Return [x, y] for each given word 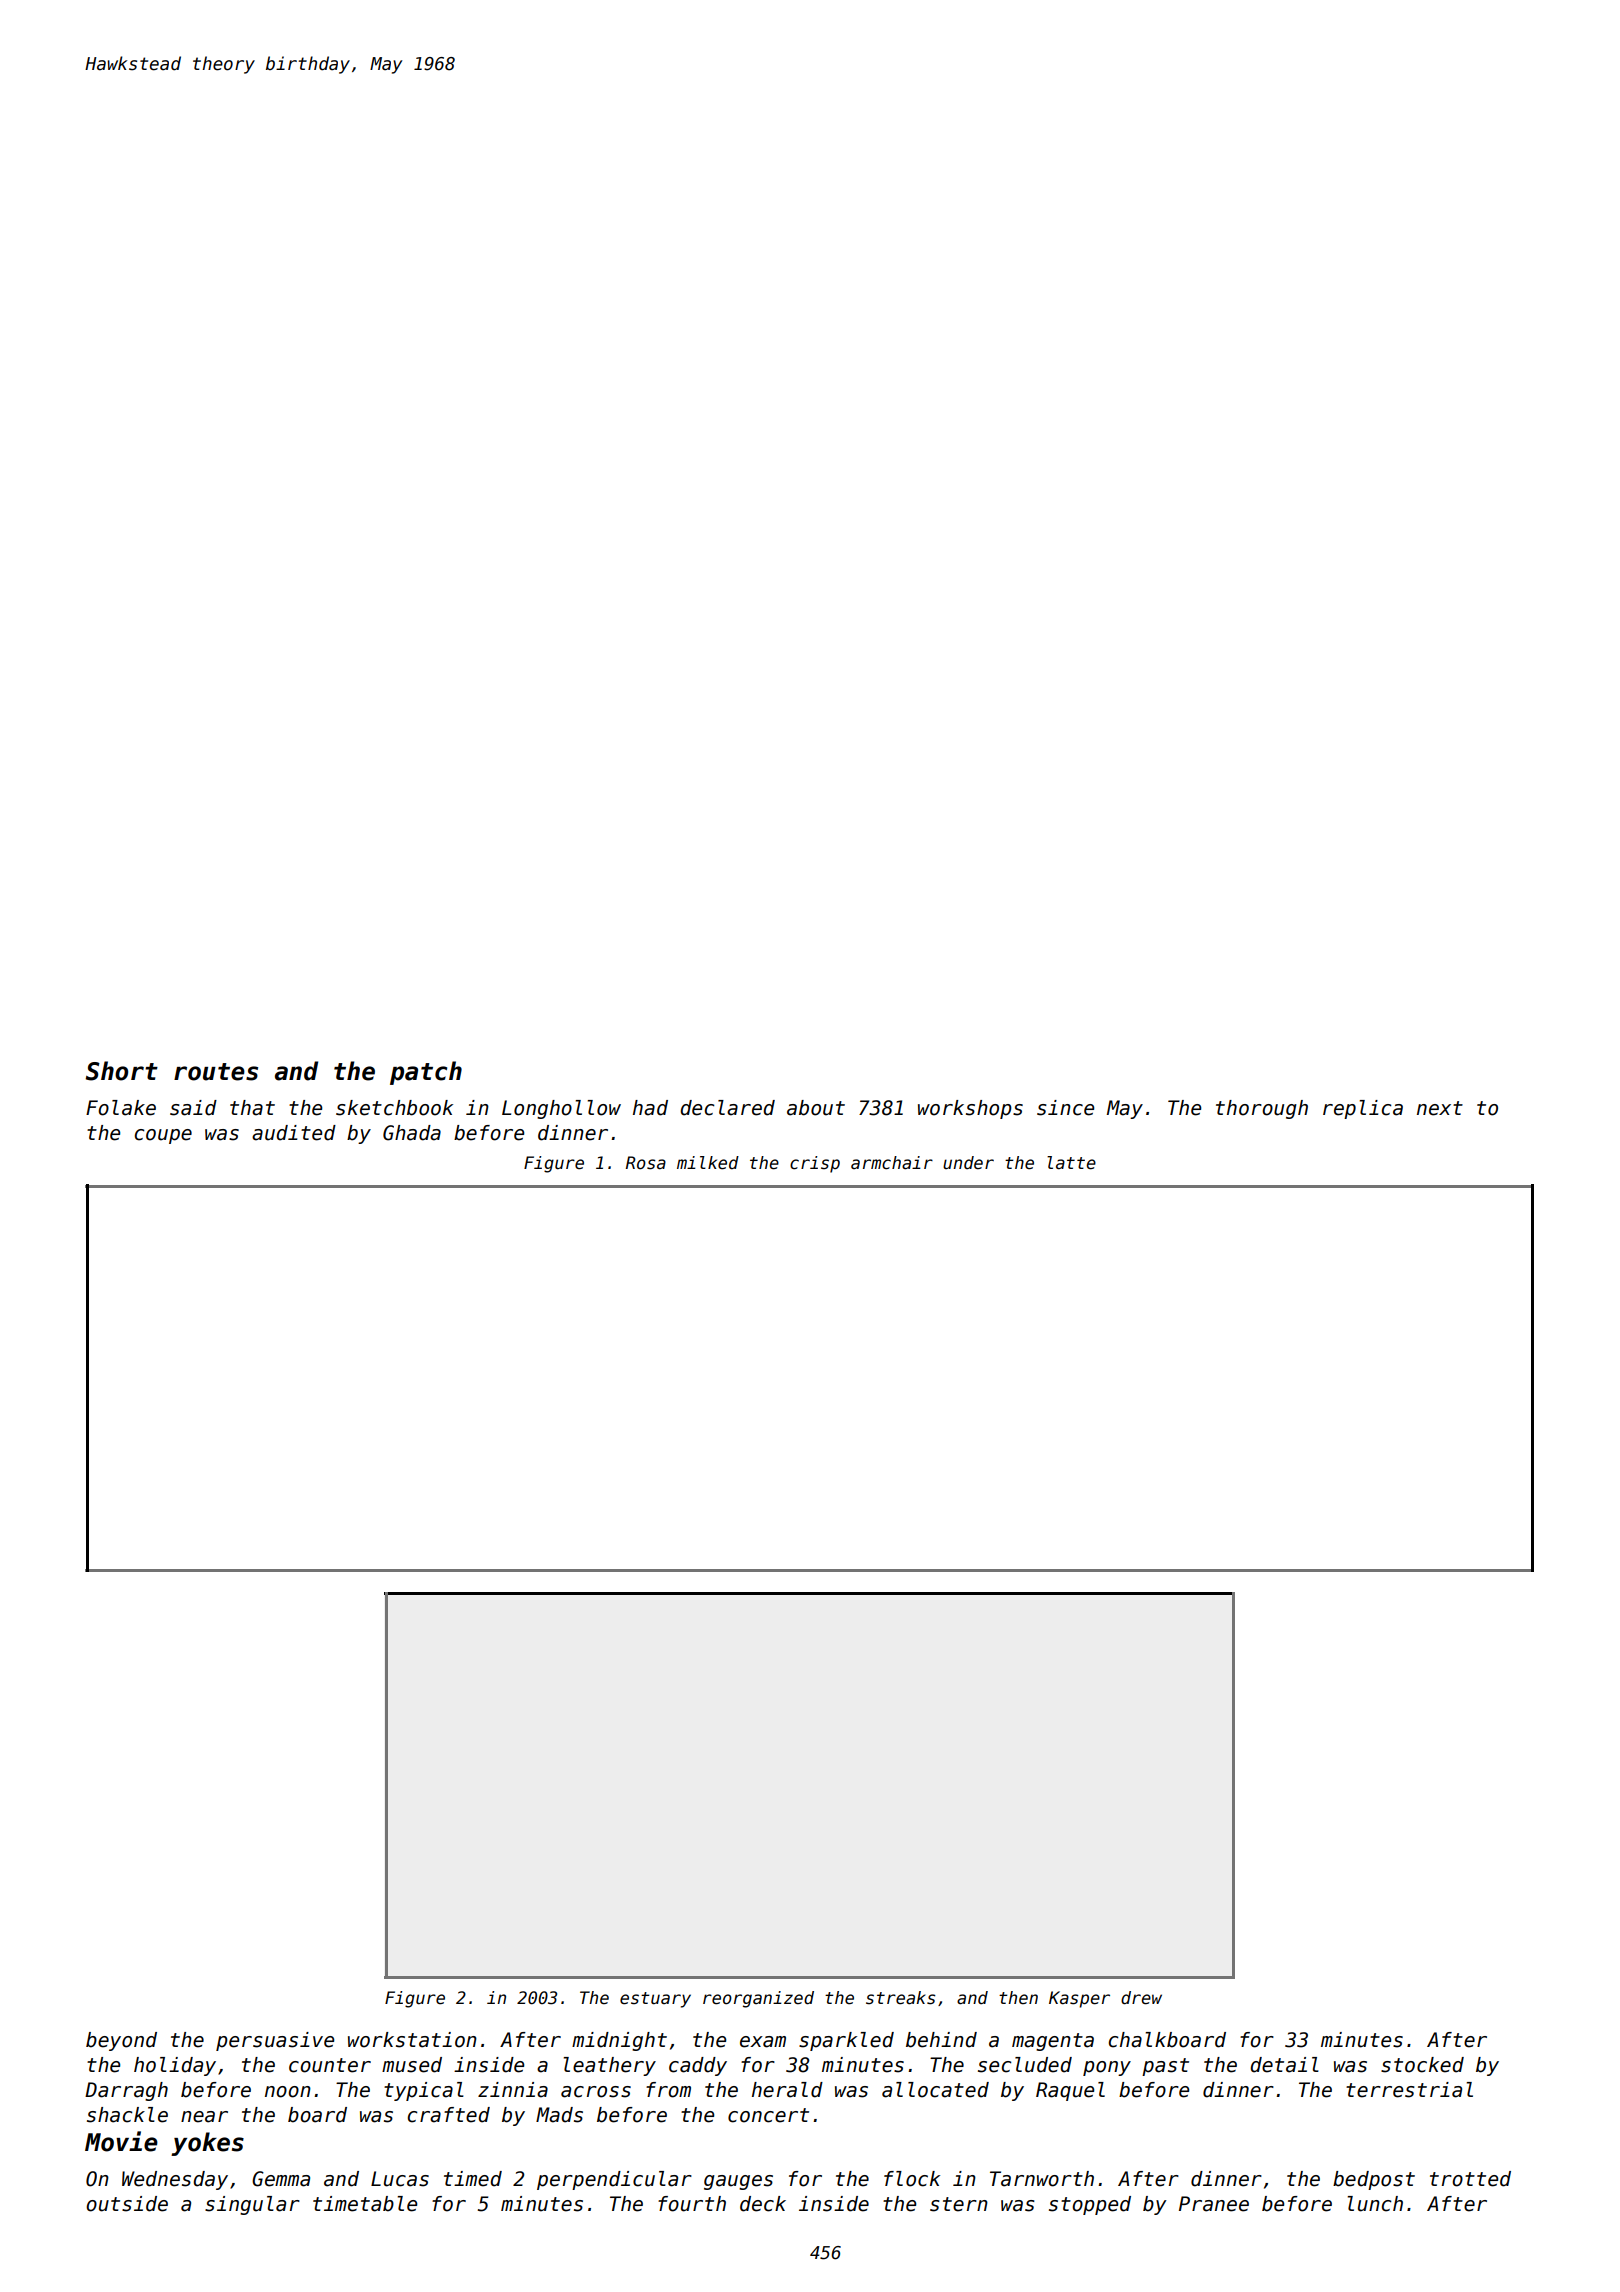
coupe [163, 1136]
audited [294, 1133]
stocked [1422, 2065]
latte [1071, 1163]
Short [122, 1071]
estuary [655, 2000]
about [816, 1108]
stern [959, 2204]
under [968, 1163]
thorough [1262, 1109]
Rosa [646, 1163]
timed [473, 2179]
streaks [901, 1998]
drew [1141, 1998]
